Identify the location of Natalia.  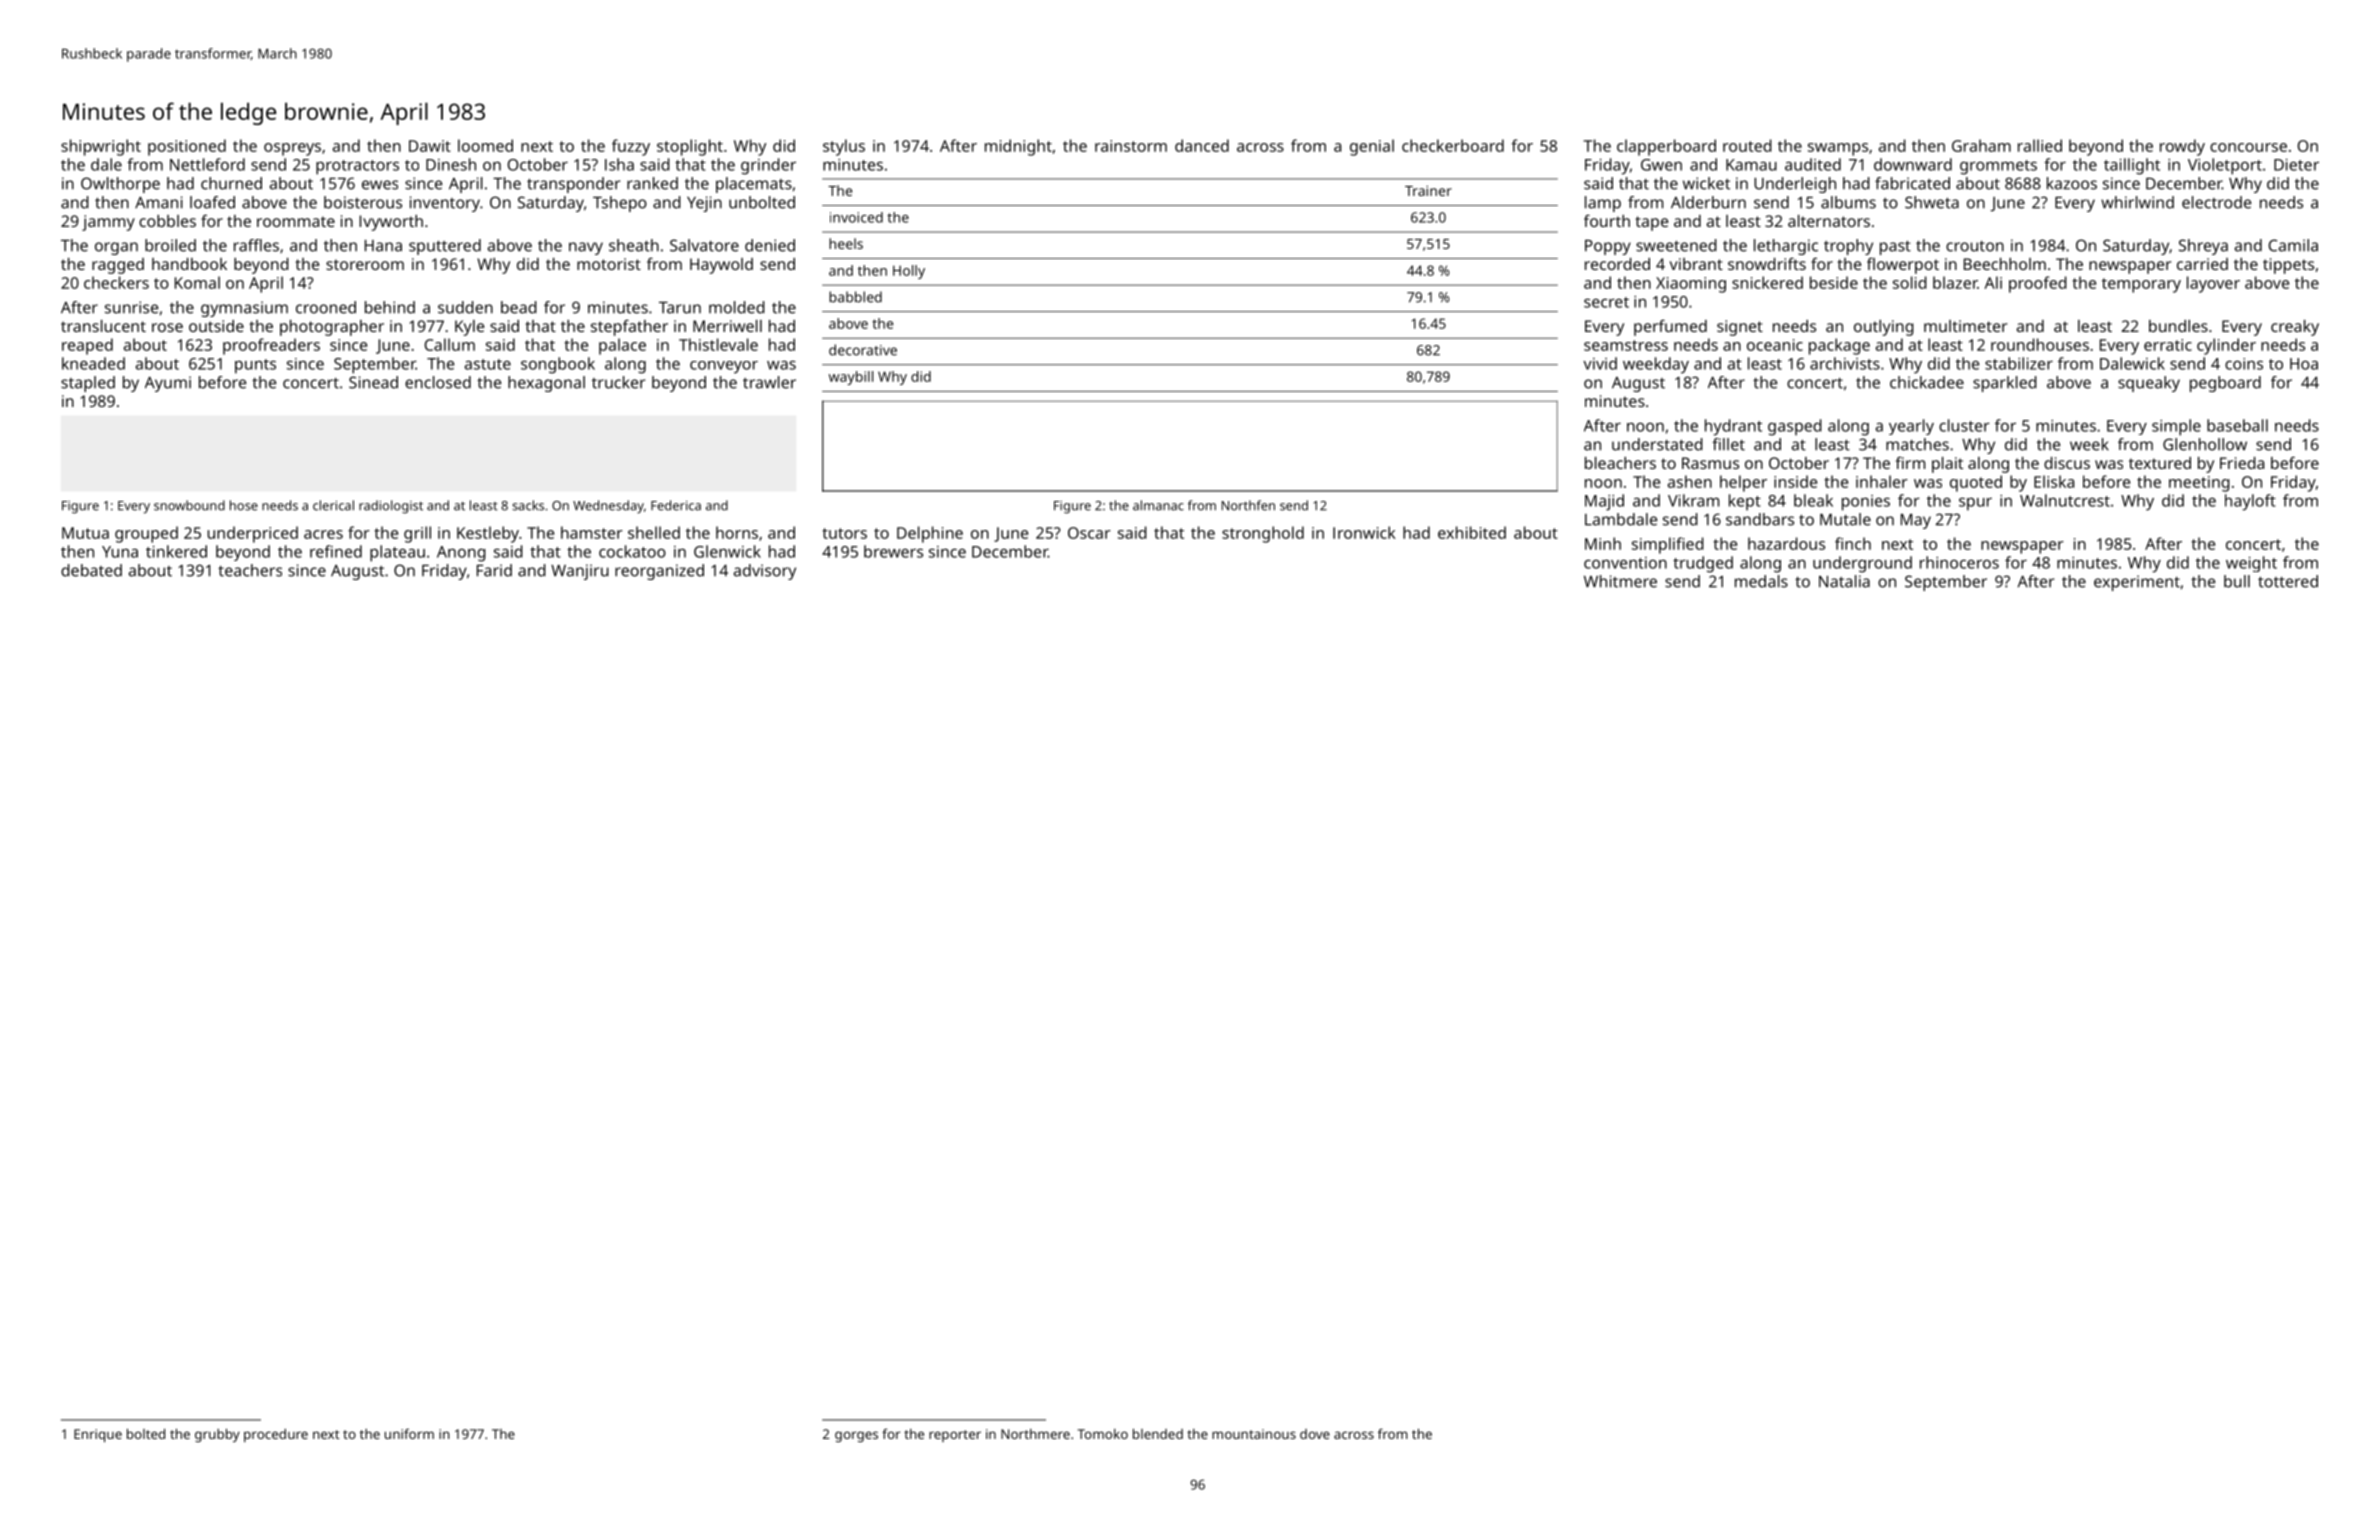
(1844, 581).
